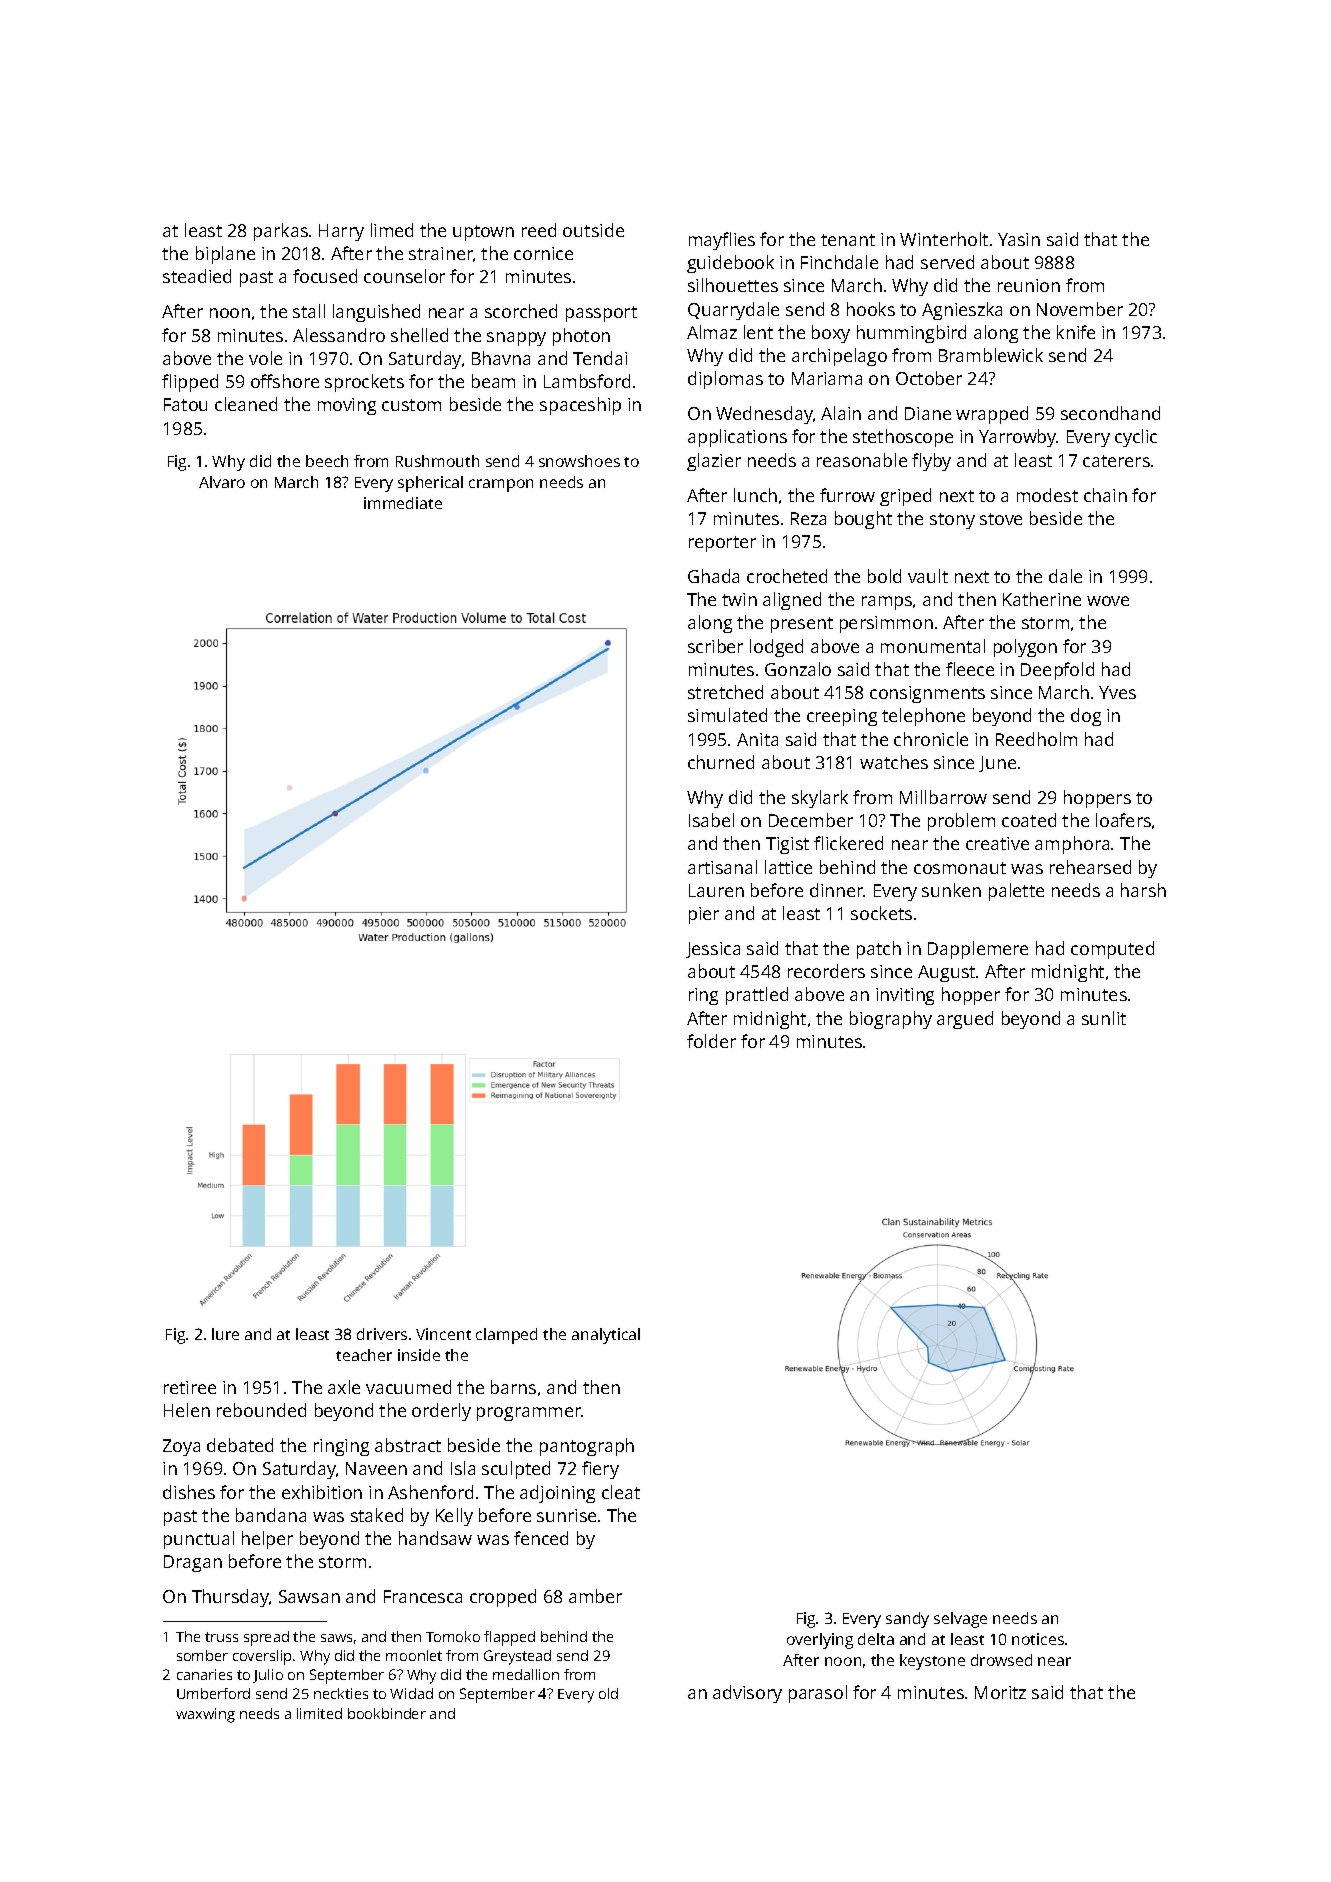  Describe the element at coordinates (601, 314) in the image. I see `passport` at that location.
